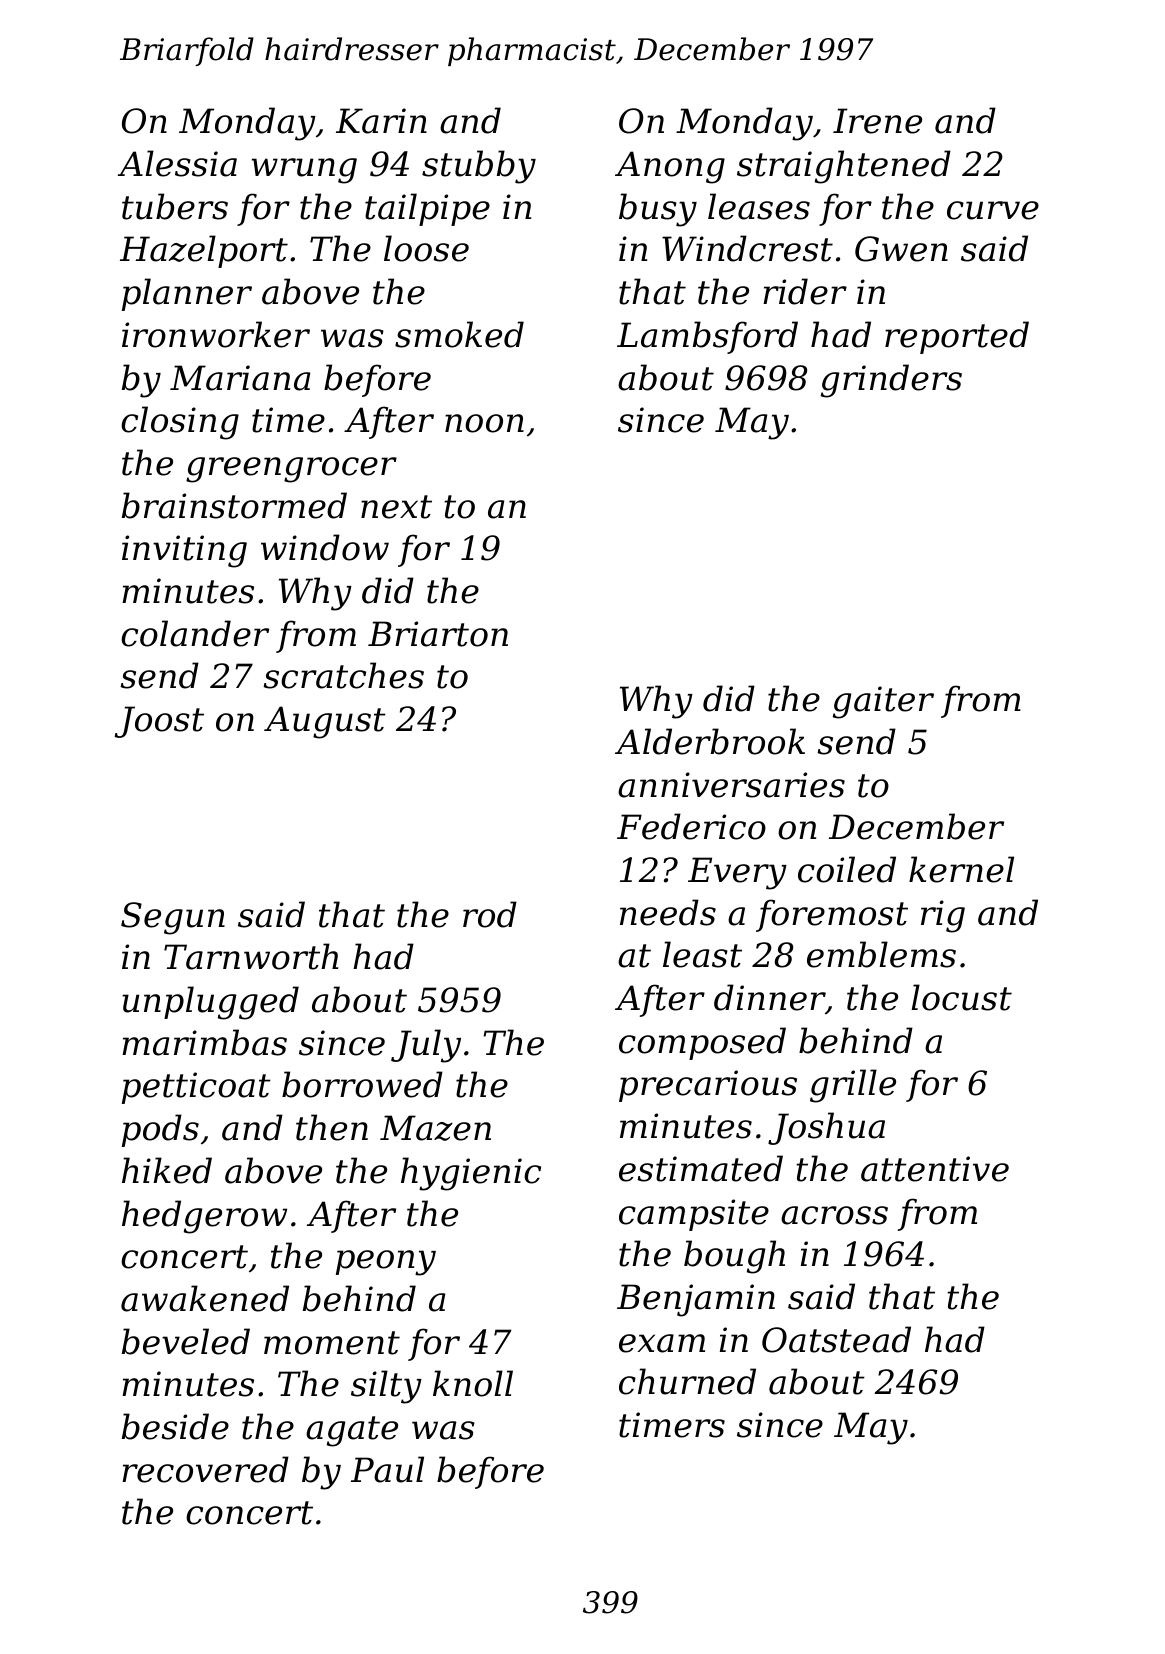 This screenshot has width=1165, height=1654. Describe the element at coordinates (935, 1169) in the screenshot. I see `attentive` at that location.
